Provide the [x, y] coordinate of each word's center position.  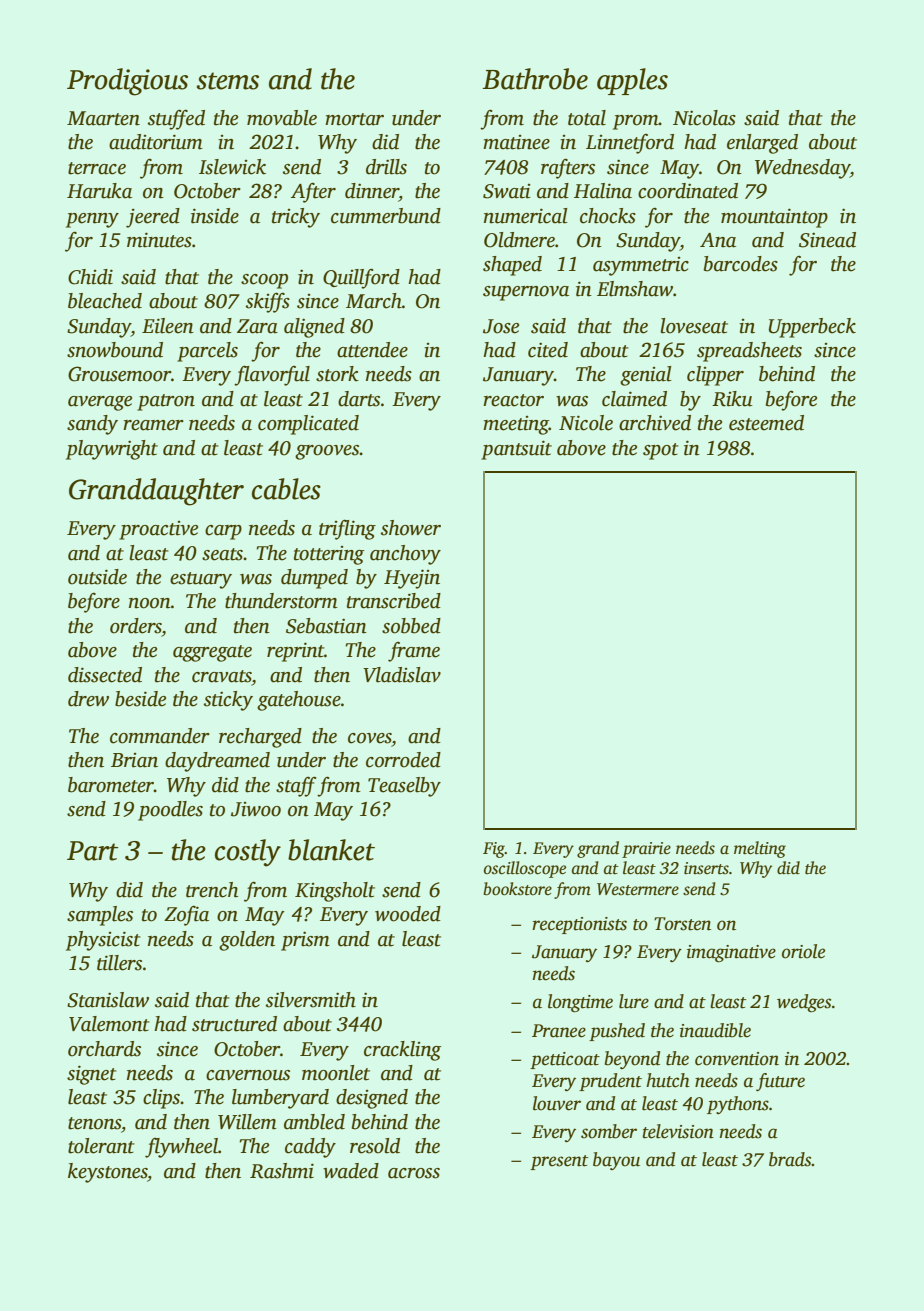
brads [790, 1159]
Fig [494, 850]
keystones [107, 1173]
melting [760, 849]
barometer [111, 785]
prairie [646, 850]
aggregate [212, 653]
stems [227, 81]
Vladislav [402, 675]
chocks [608, 216]
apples [632, 81]
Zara [257, 326]
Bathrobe [535, 79]
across [414, 1173]
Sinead [827, 240]
